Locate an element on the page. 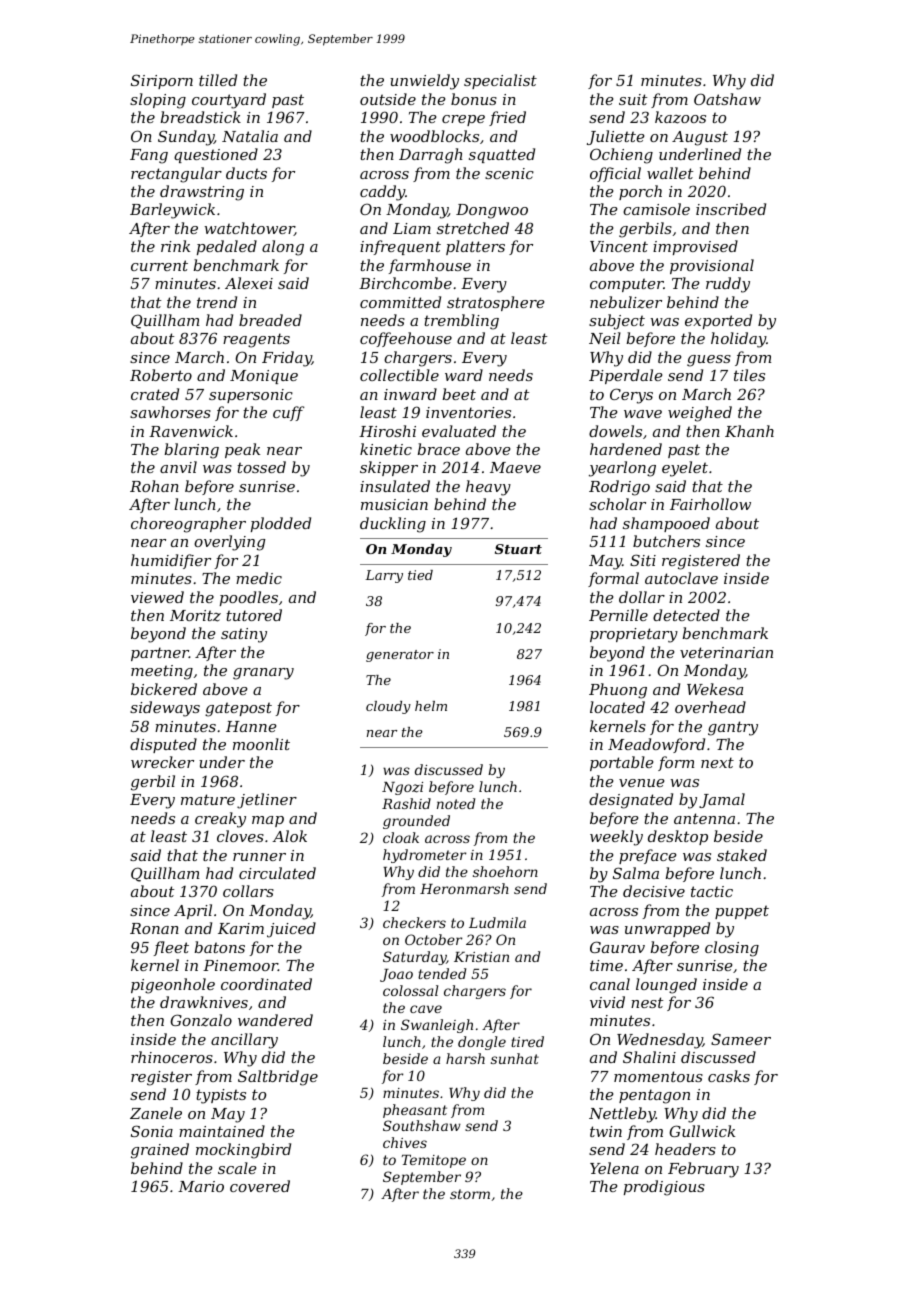  scenic is located at coordinates (509, 173).
